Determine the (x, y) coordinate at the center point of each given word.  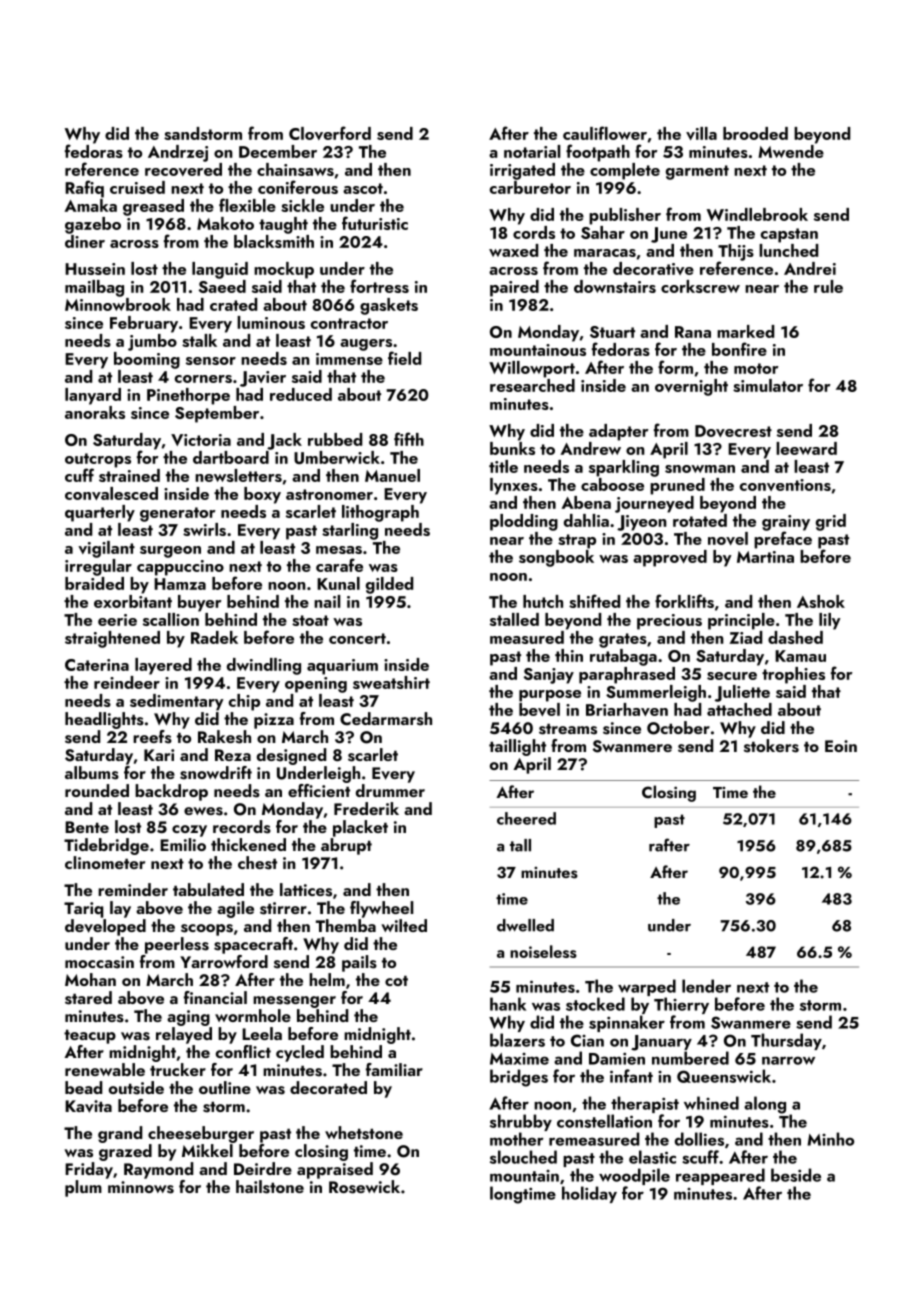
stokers (771, 746)
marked (745, 331)
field (404, 358)
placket (360, 828)
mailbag (94, 288)
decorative (653, 268)
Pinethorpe (188, 396)
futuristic (375, 223)
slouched (523, 1157)
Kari (159, 755)
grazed (125, 1152)
